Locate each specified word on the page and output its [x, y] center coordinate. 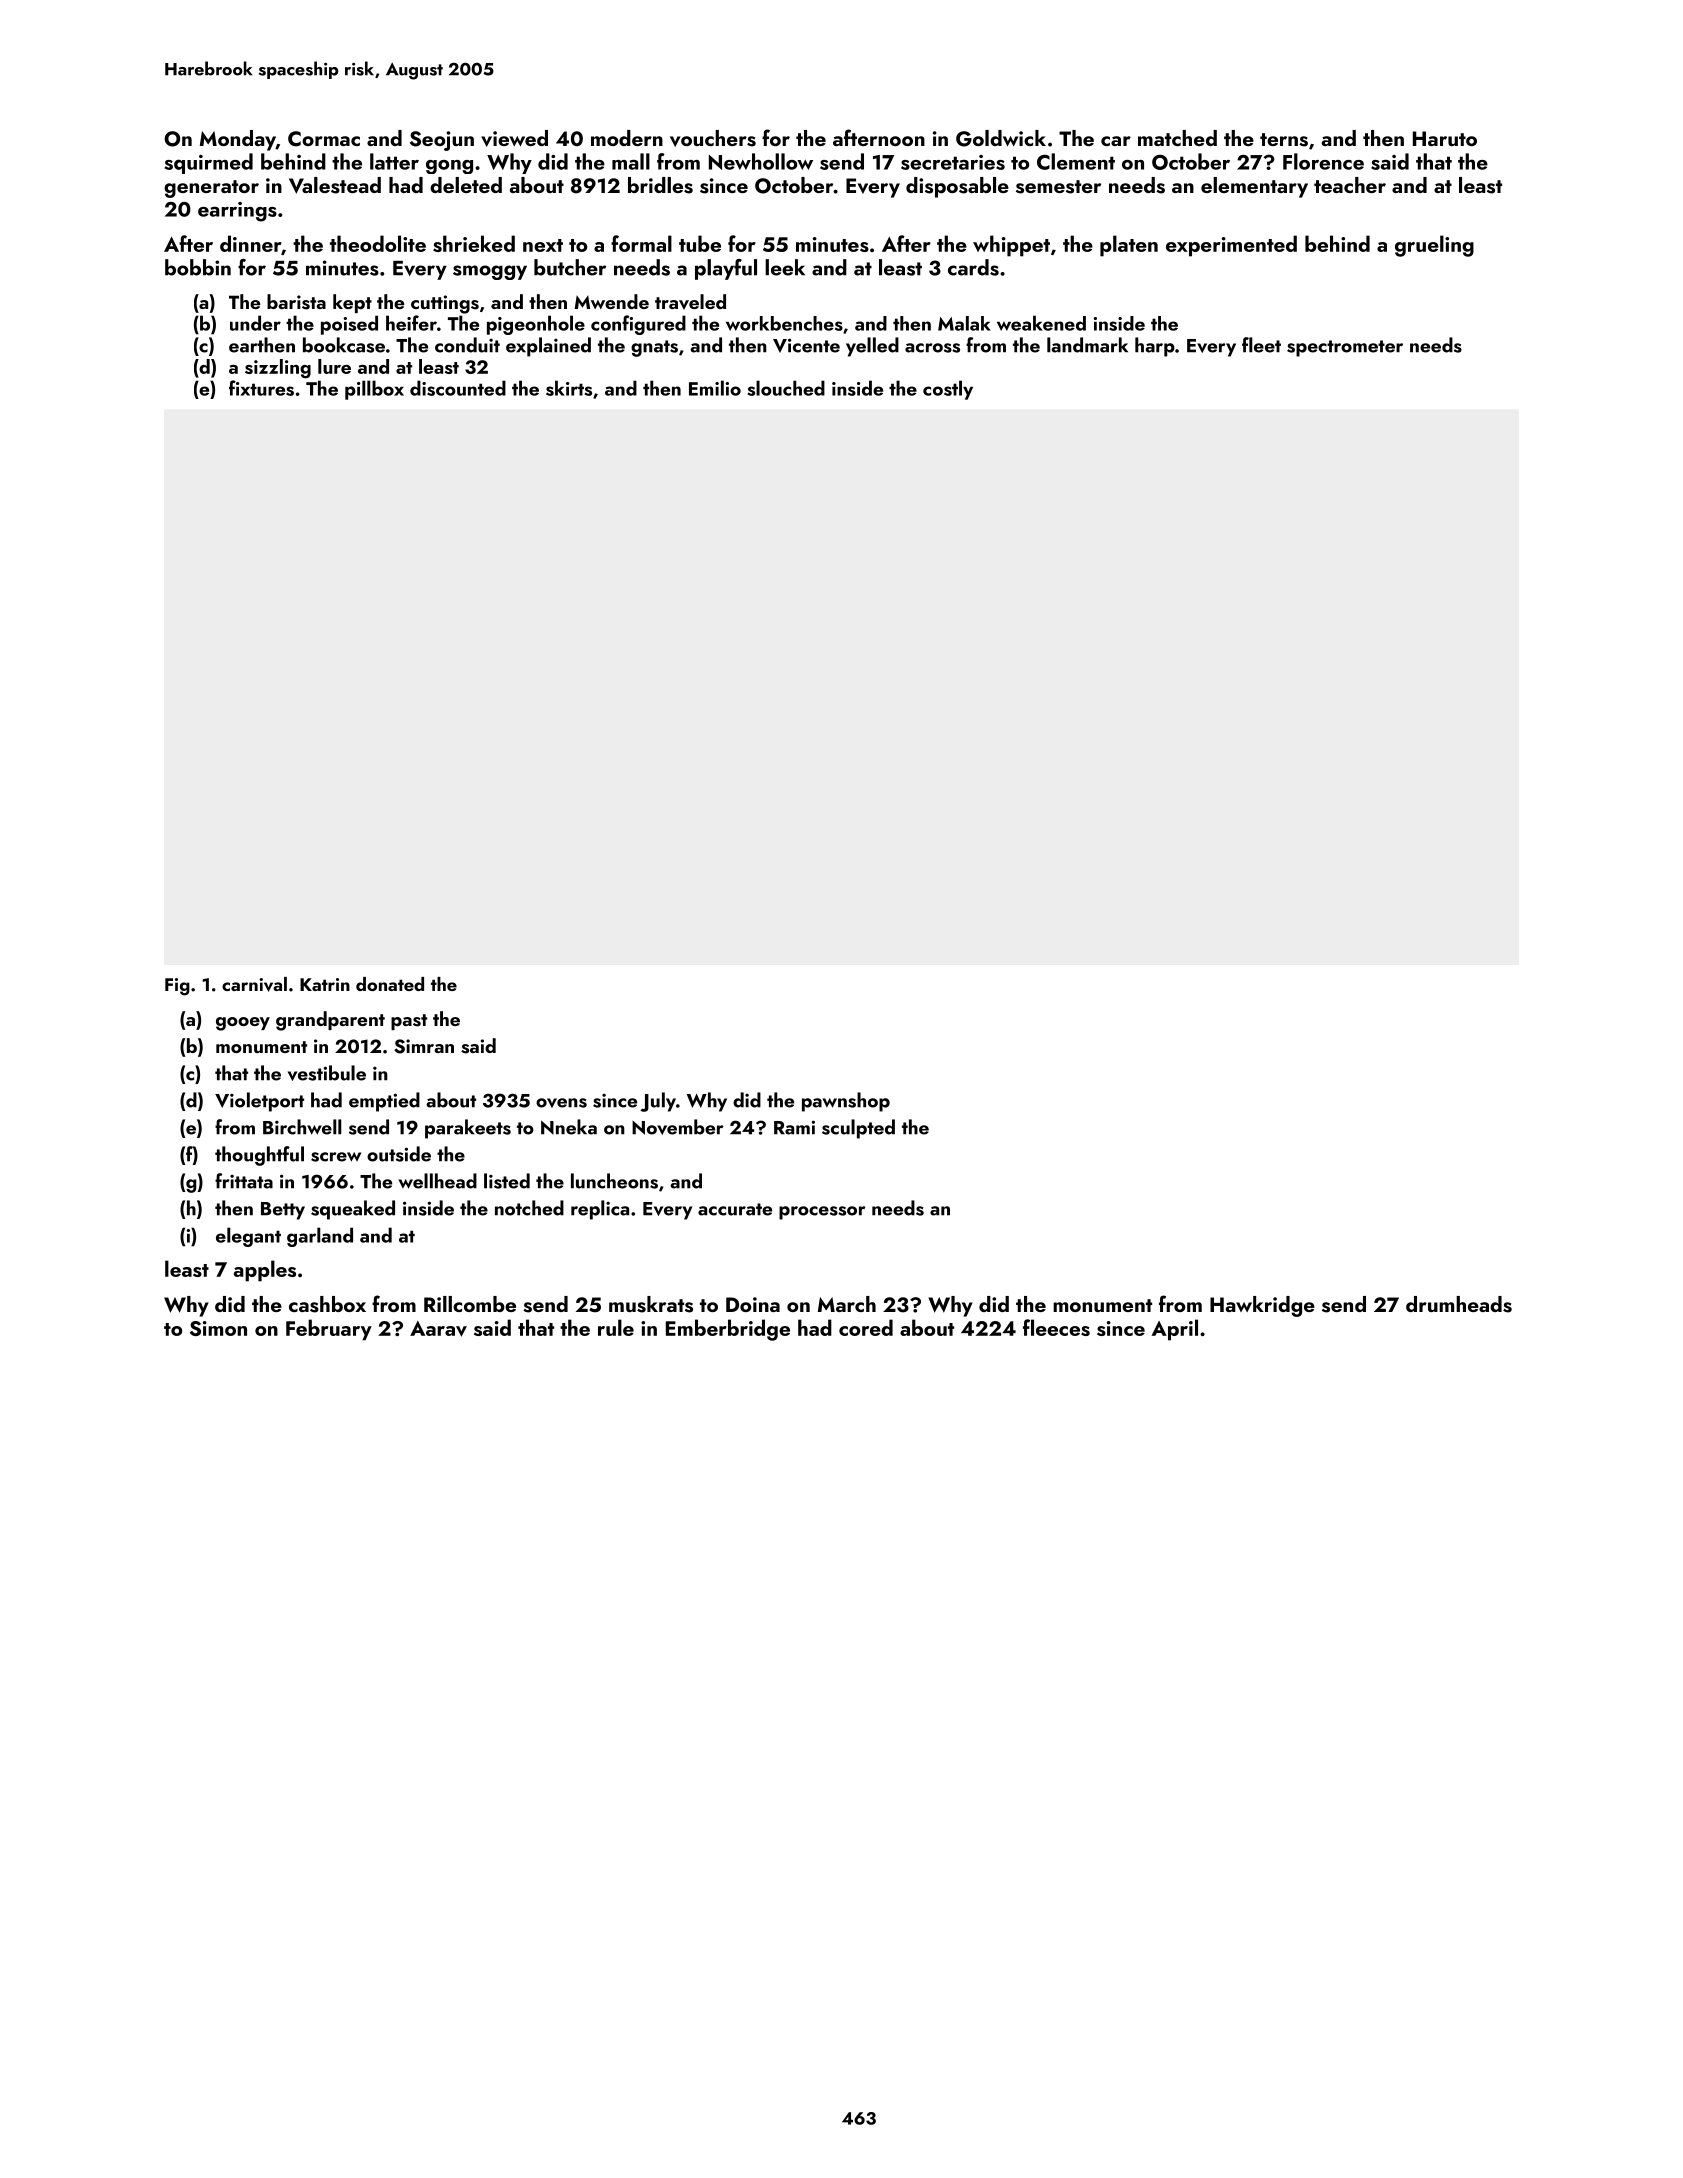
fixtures [261, 388]
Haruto [1445, 138]
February [329, 1330]
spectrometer [1345, 348]
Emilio [715, 388]
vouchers [713, 138]
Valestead [335, 185]
